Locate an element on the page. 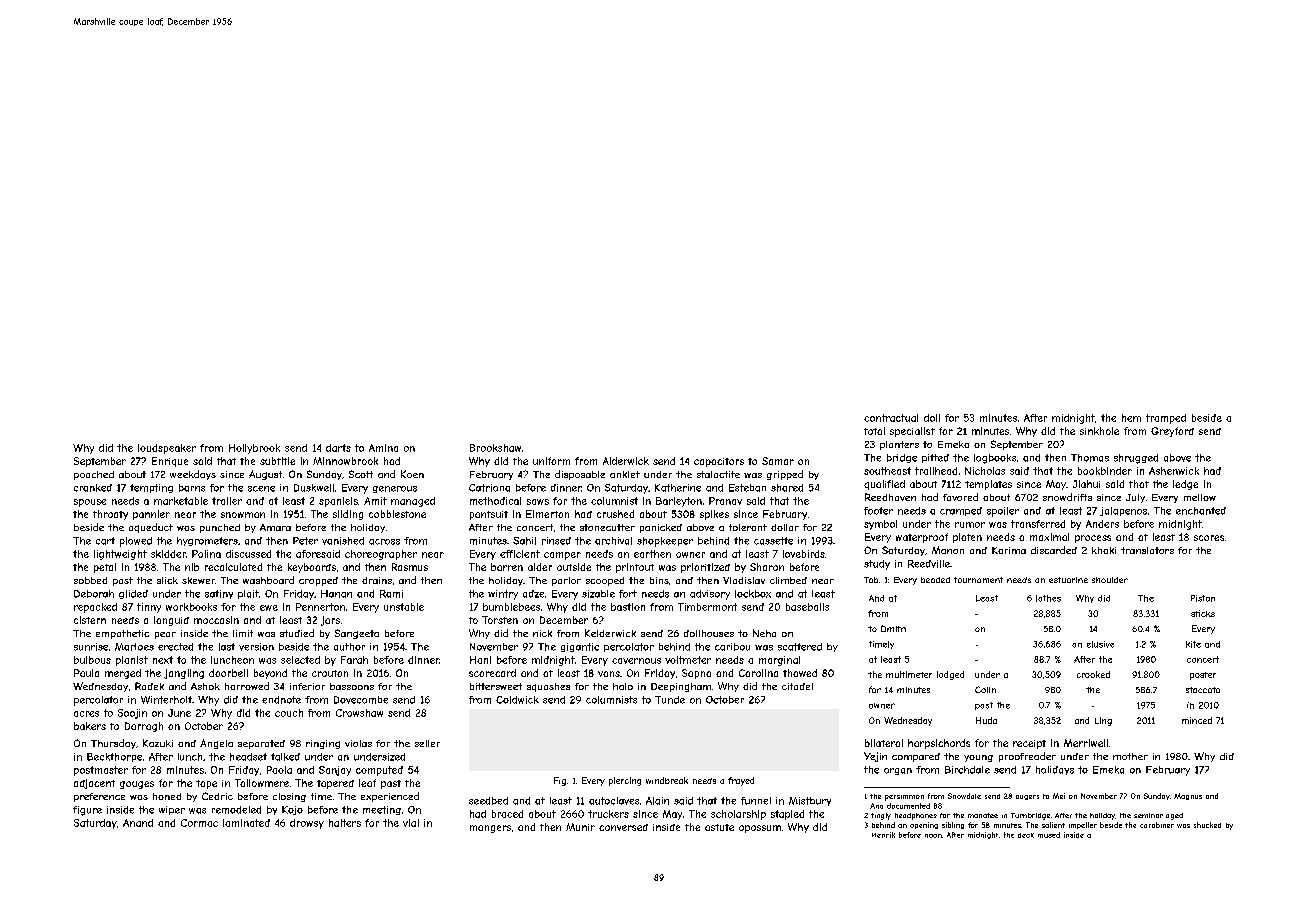 The height and width of the document is (924, 1308). sticks is located at coordinates (1203, 613).
